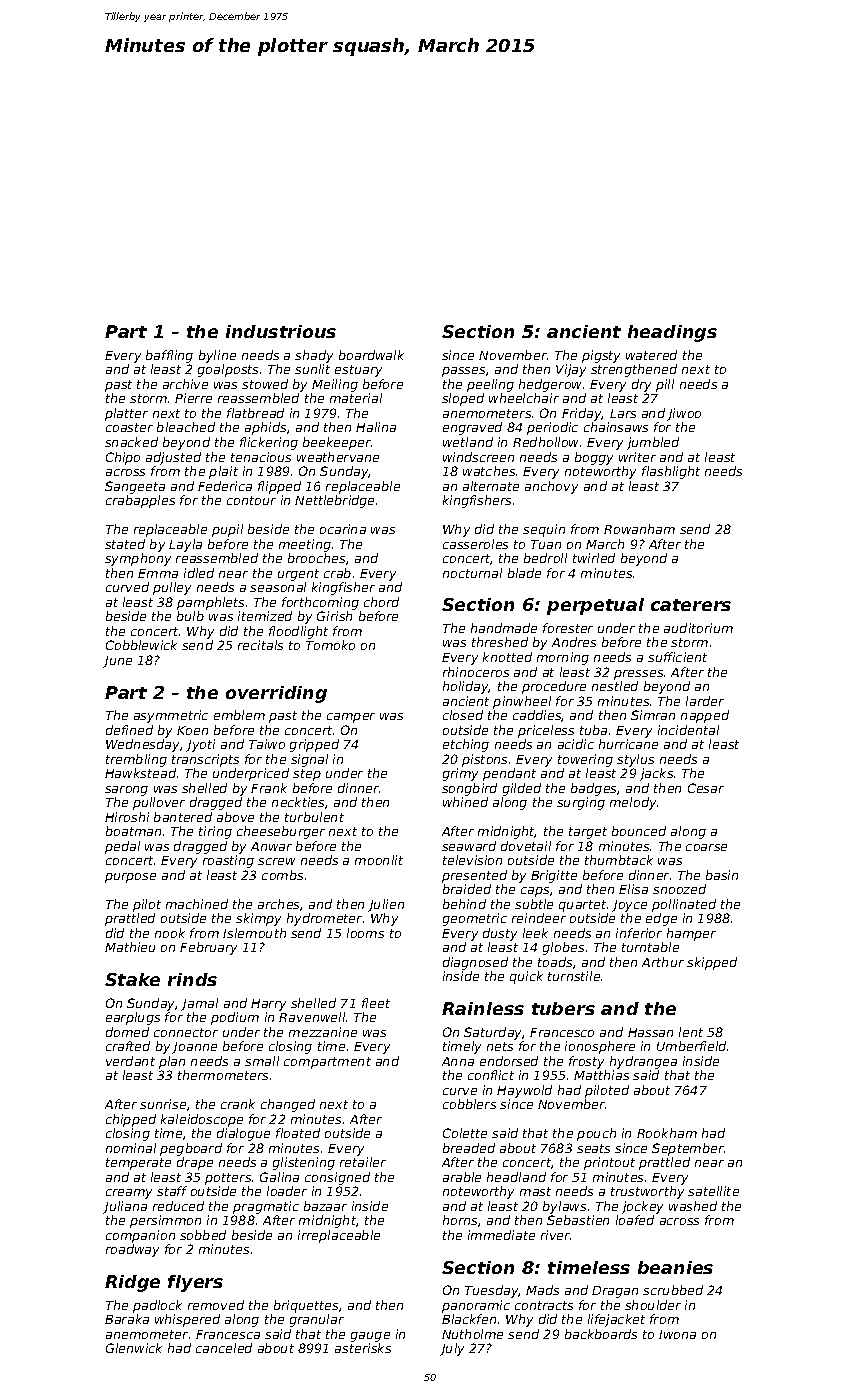  What do you see at coordinates (452, 1349) in the document?
I see `July` at bounding box center [452, 1349].
